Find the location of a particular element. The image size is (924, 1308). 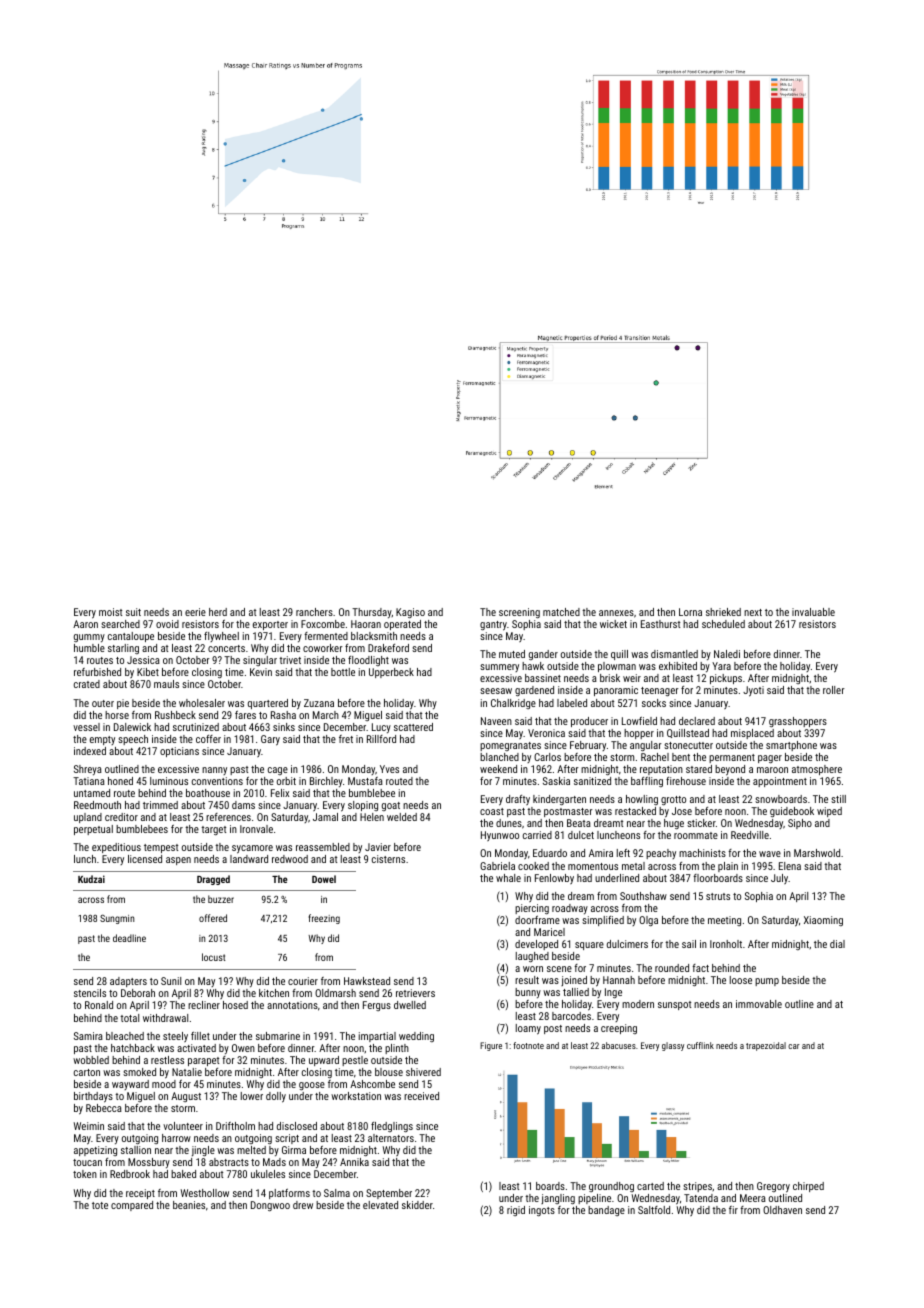

Annika is located at coordinates (354, 1162).
